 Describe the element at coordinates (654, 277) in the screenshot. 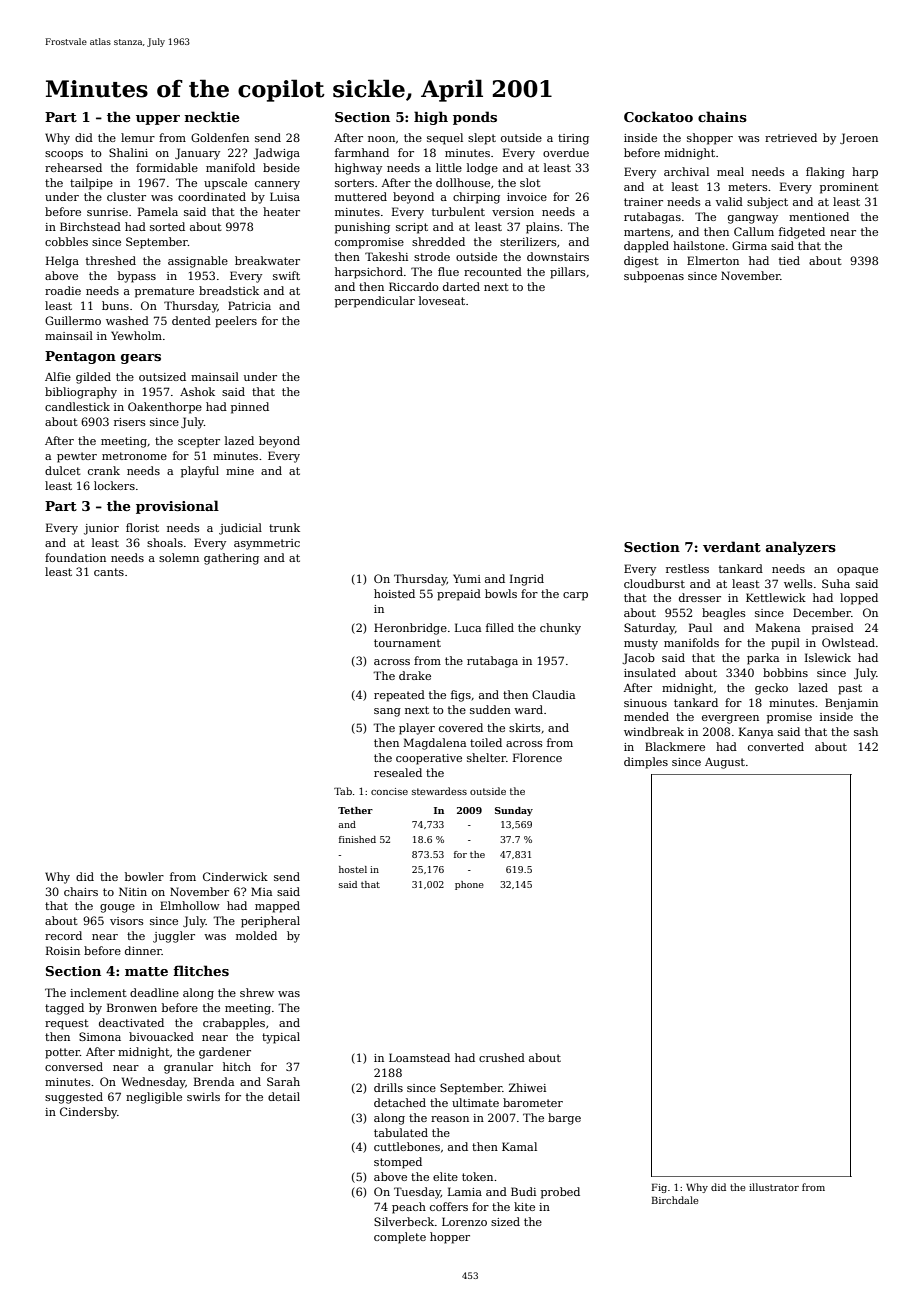

I see `subpoenas` at that location.
